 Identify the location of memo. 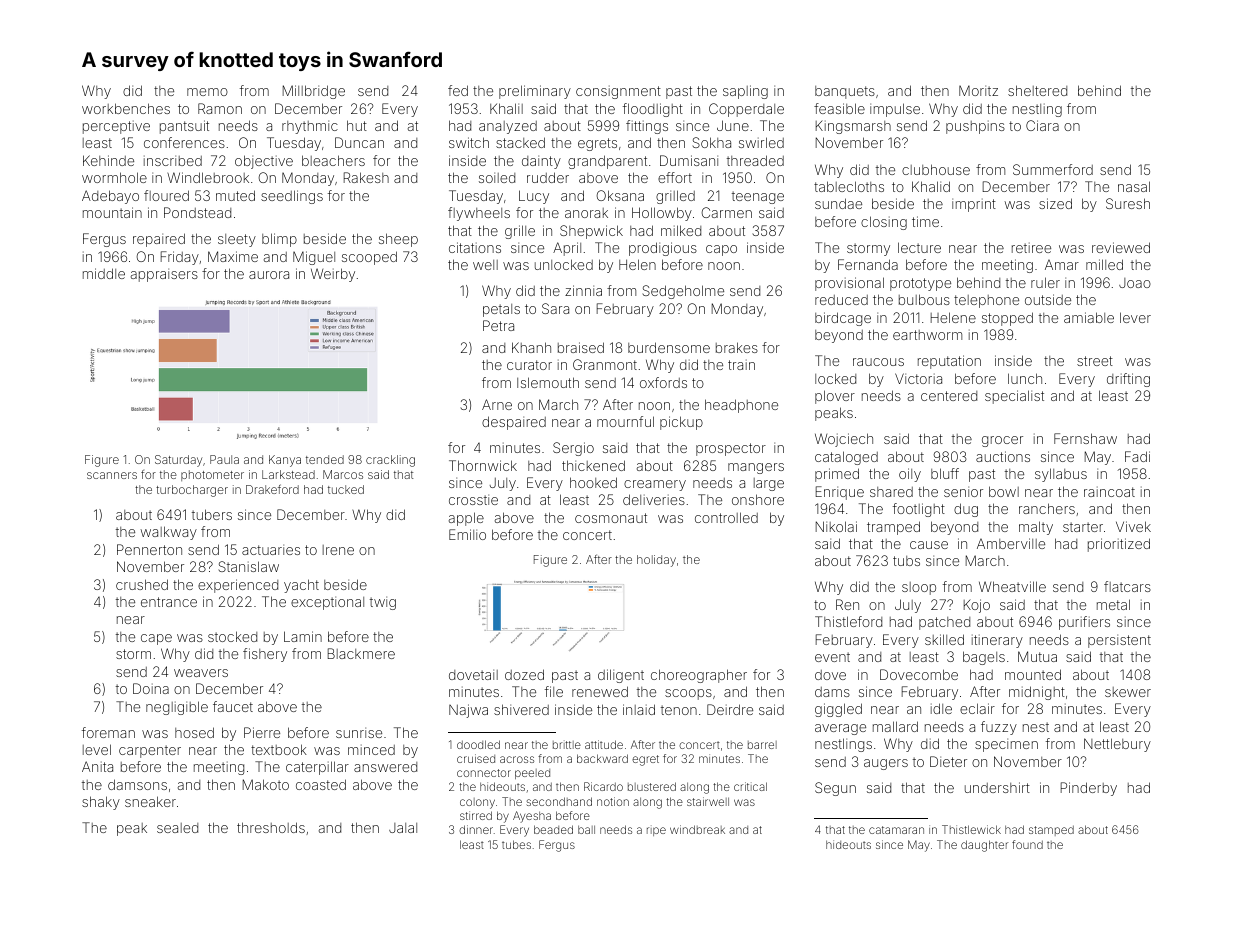
(207, 92).
